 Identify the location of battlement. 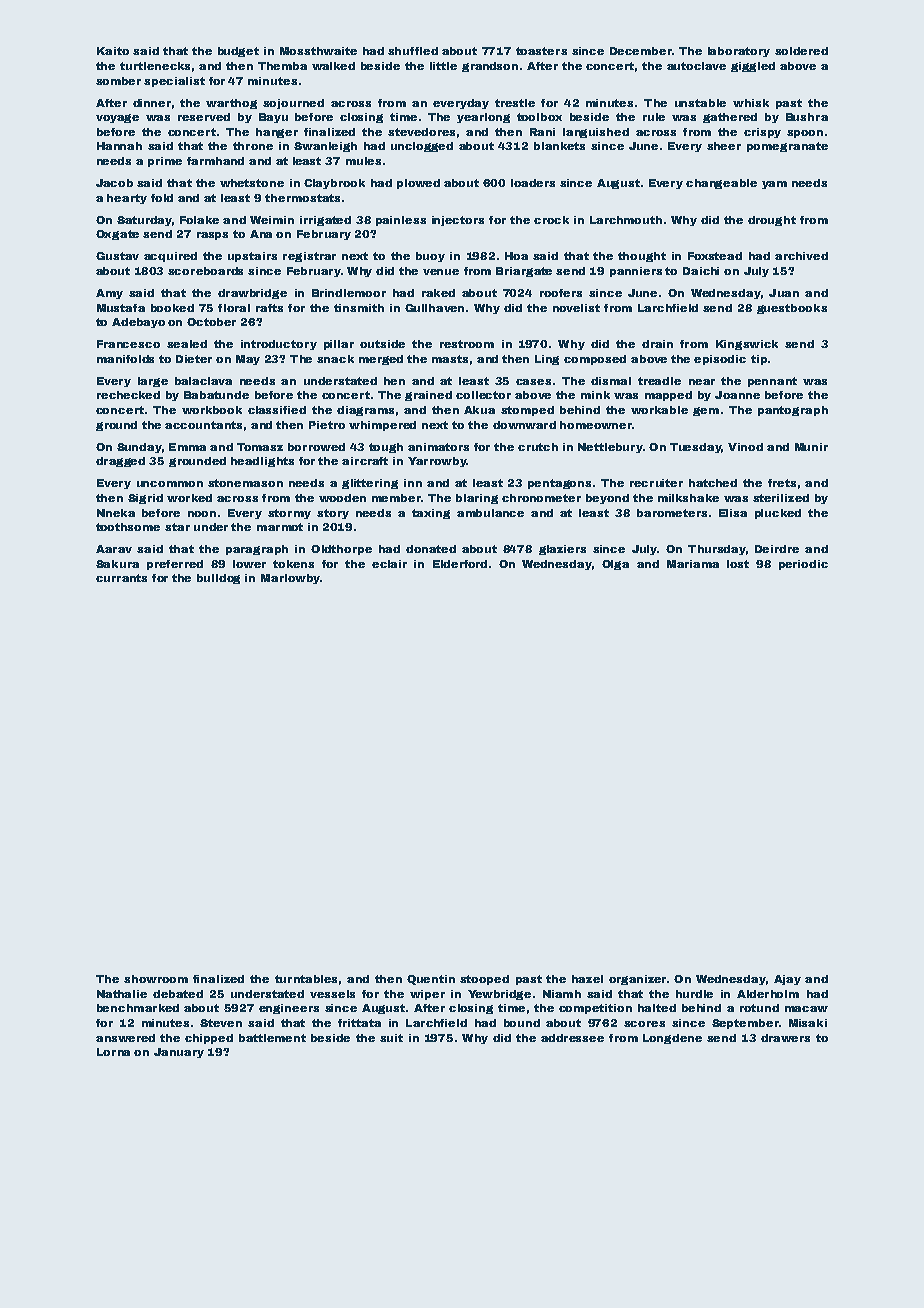
(272, 1038).
